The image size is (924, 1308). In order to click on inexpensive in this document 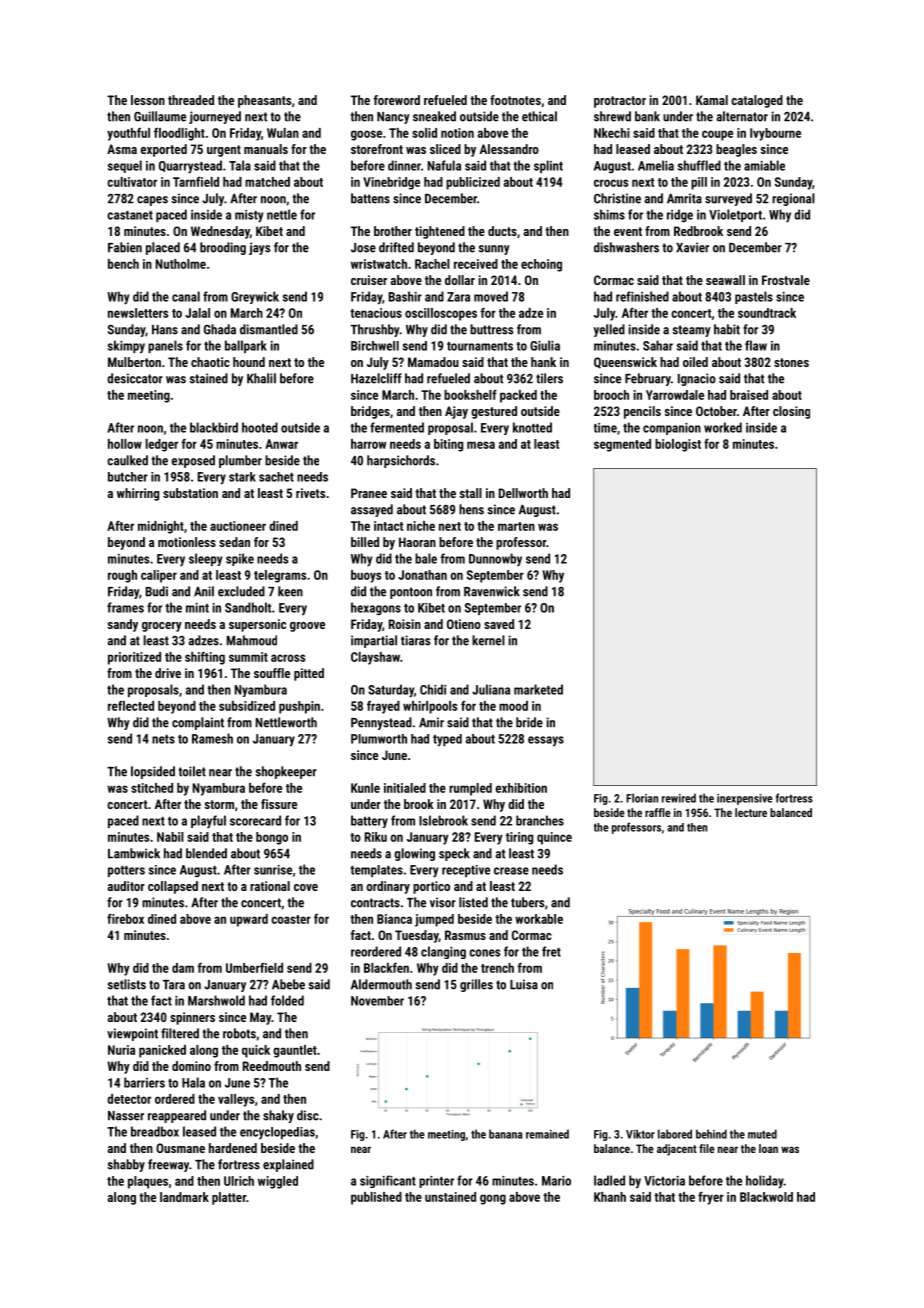, I will do `click(745, 799)`.
